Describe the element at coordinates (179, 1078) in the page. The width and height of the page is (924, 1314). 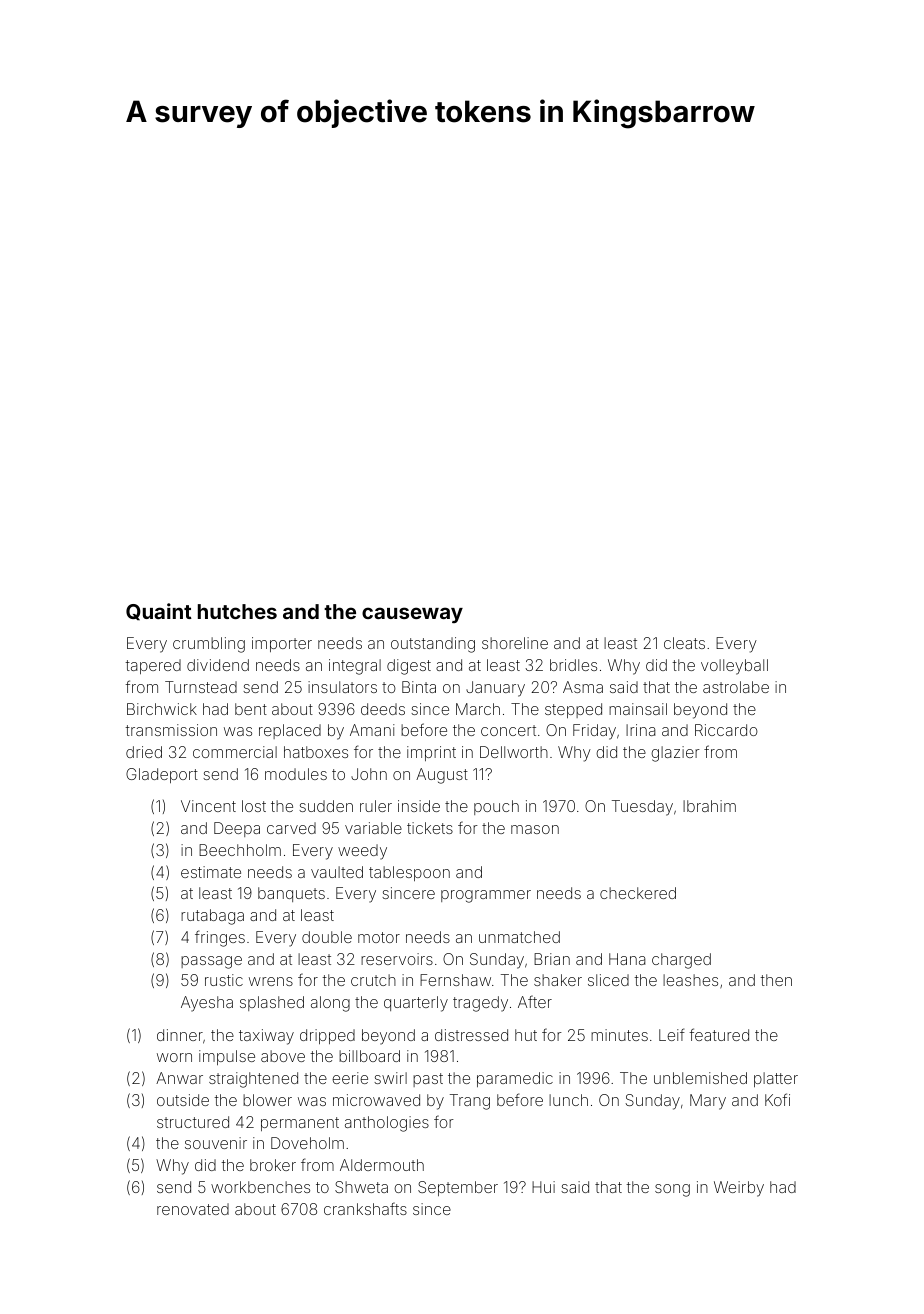
I see `Anwar` at that location.
